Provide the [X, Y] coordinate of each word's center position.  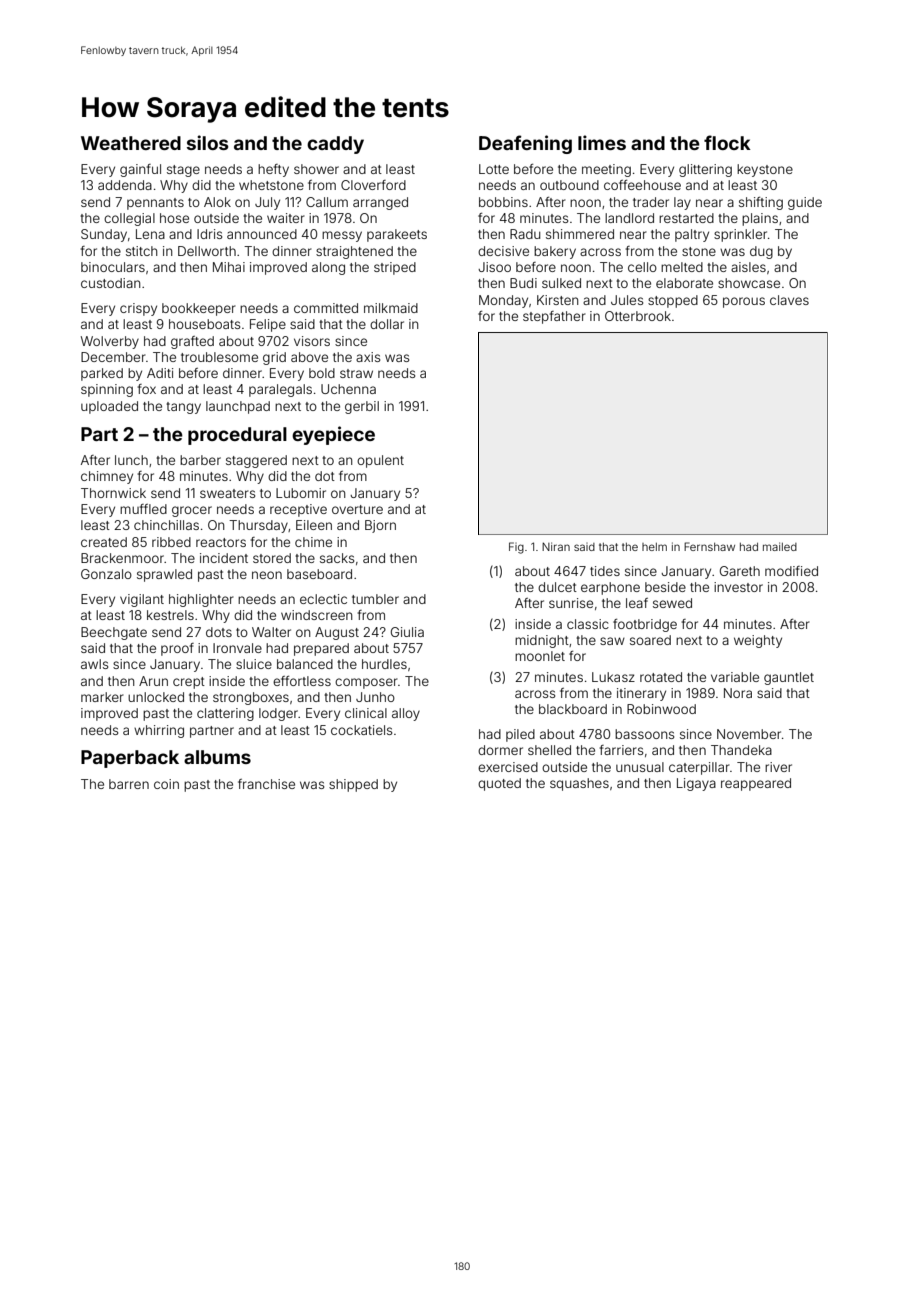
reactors [221, 542]
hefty [273, 170]
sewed [672, 603]
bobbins [503, 202]
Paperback [130, 759]
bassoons [644, 734]
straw [356, 373]
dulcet [557, 587]
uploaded [109, 407]
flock [727, 142]
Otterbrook [638, 316]
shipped [353, 785]
